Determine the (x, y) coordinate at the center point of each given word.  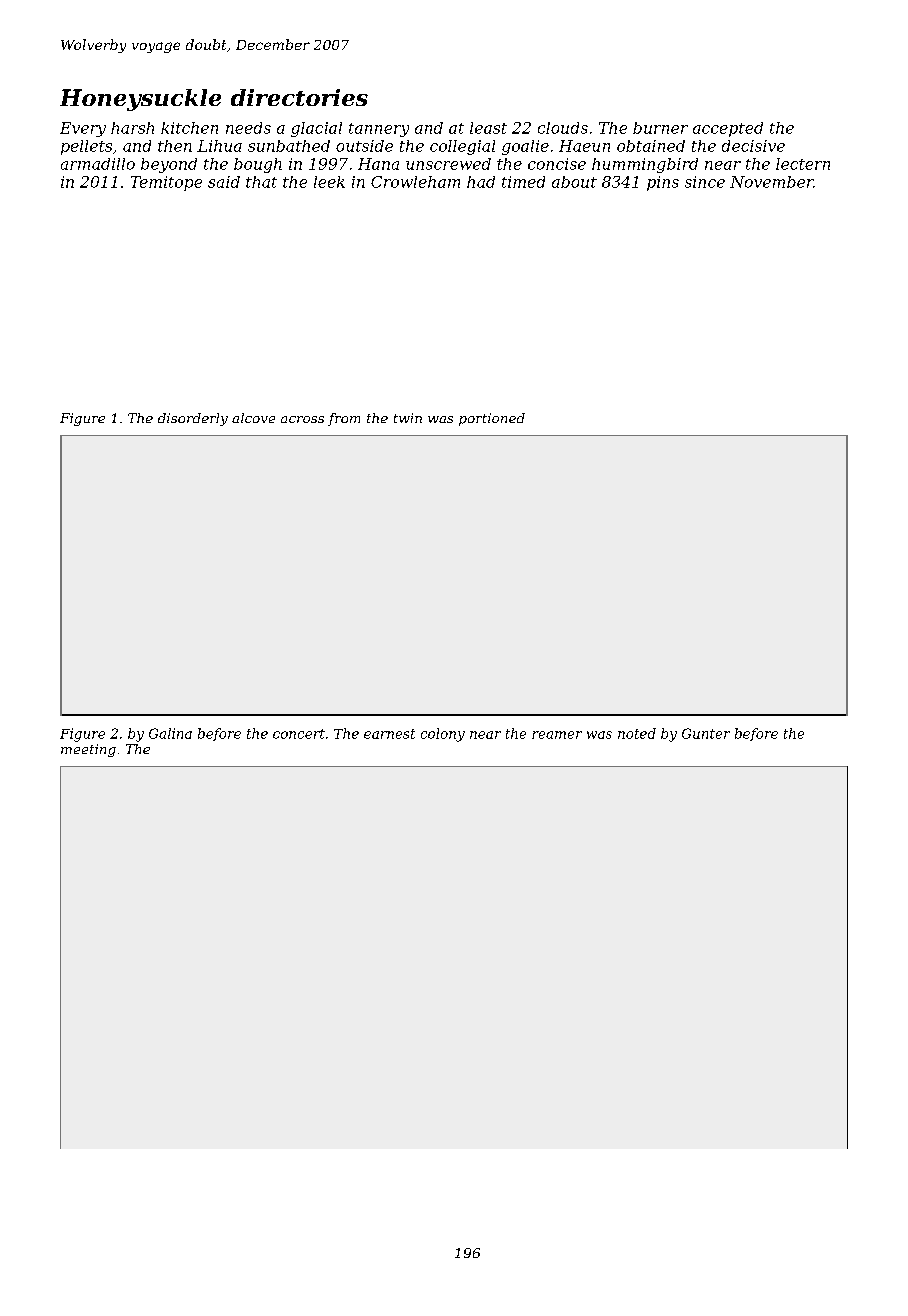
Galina (170, 733)
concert (299, 734)
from (344, 419)
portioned (492, 419)
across (302, 419)
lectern (803, 164)
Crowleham (415, 182)
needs (248, 128)
